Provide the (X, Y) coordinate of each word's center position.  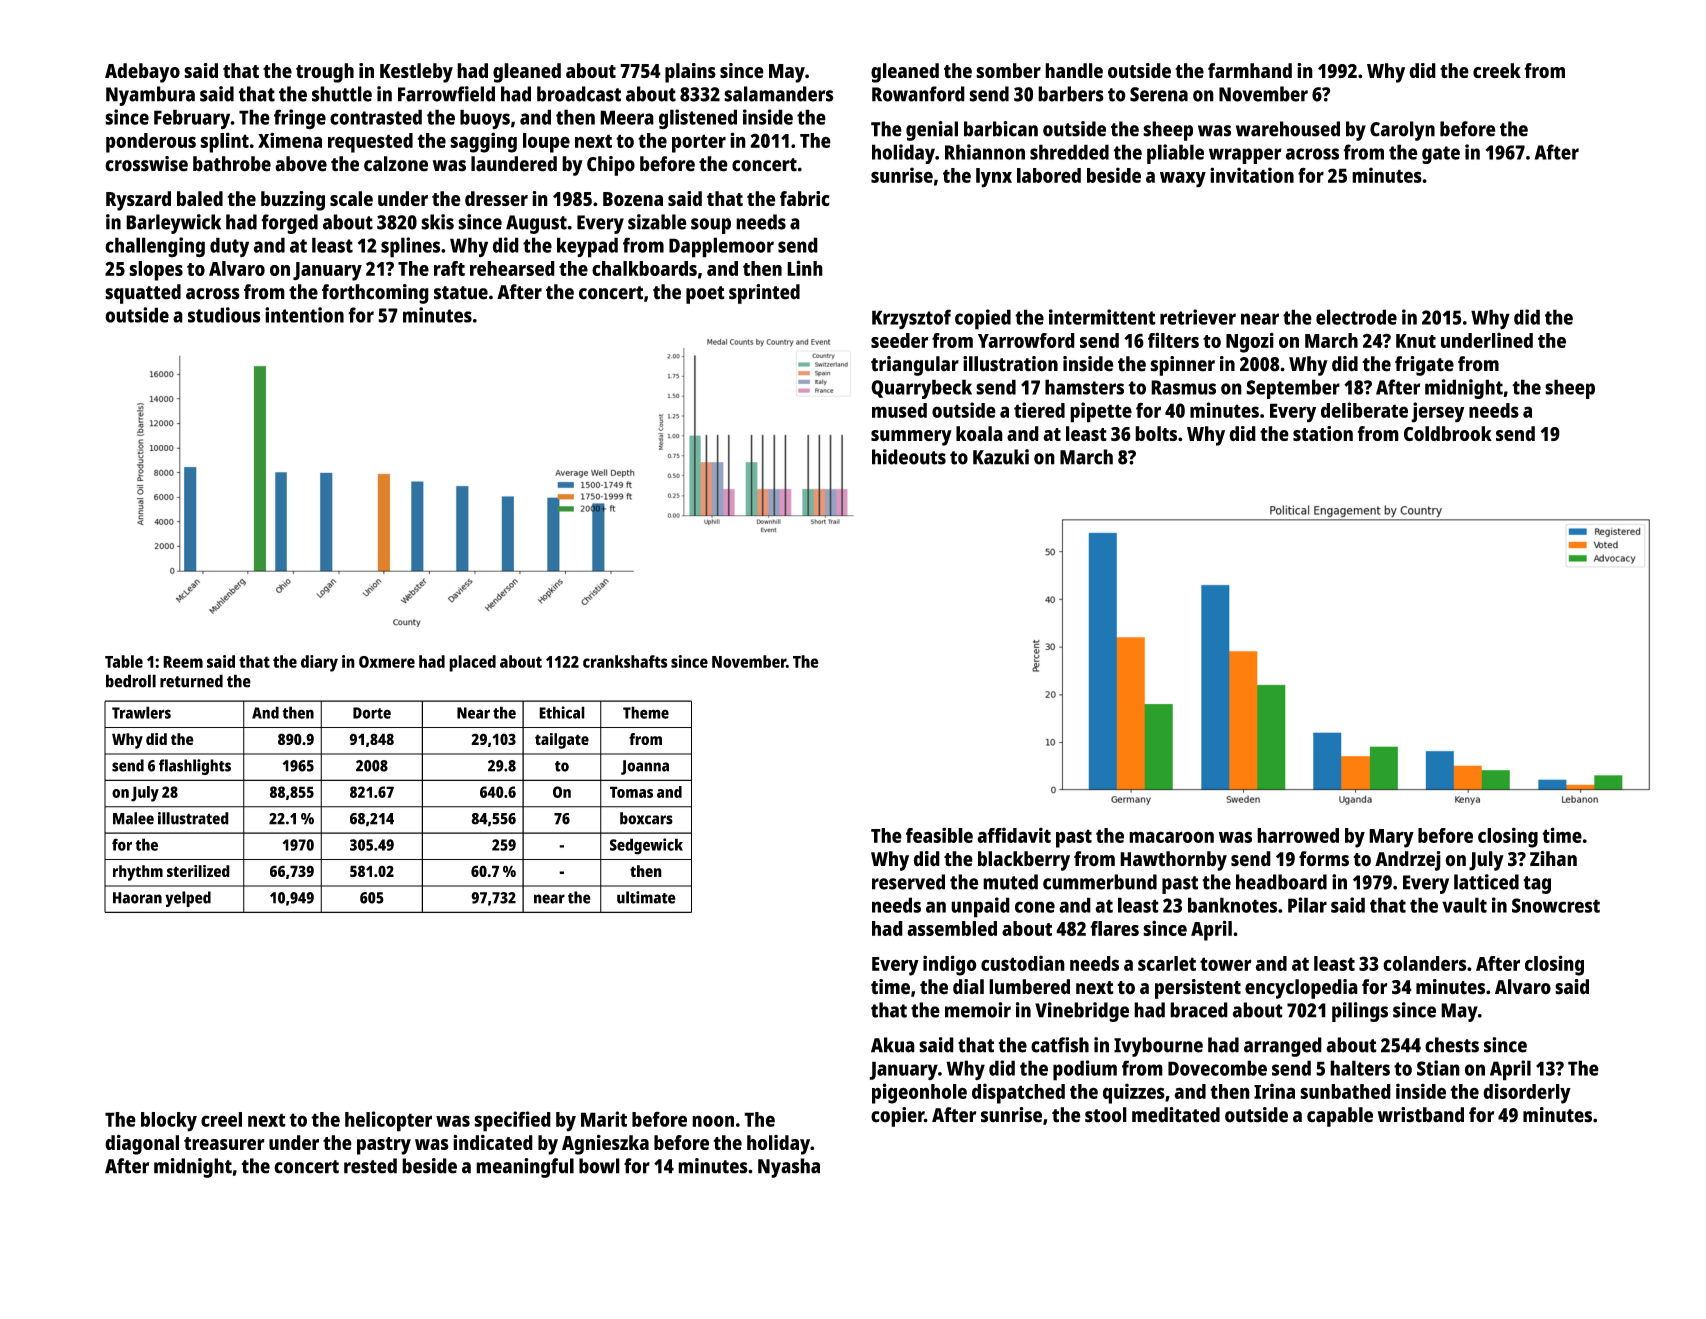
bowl (599, 1166)
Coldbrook (1448, 434)
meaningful (525, 1168)
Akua (893, 1045)
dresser (496, 199)
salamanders (779, 94)
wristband (1421, 1115)
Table (124, 661)
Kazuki (1001, 457)
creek (1497, 70)
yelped (188, 899)
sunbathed (1345, 1091)
